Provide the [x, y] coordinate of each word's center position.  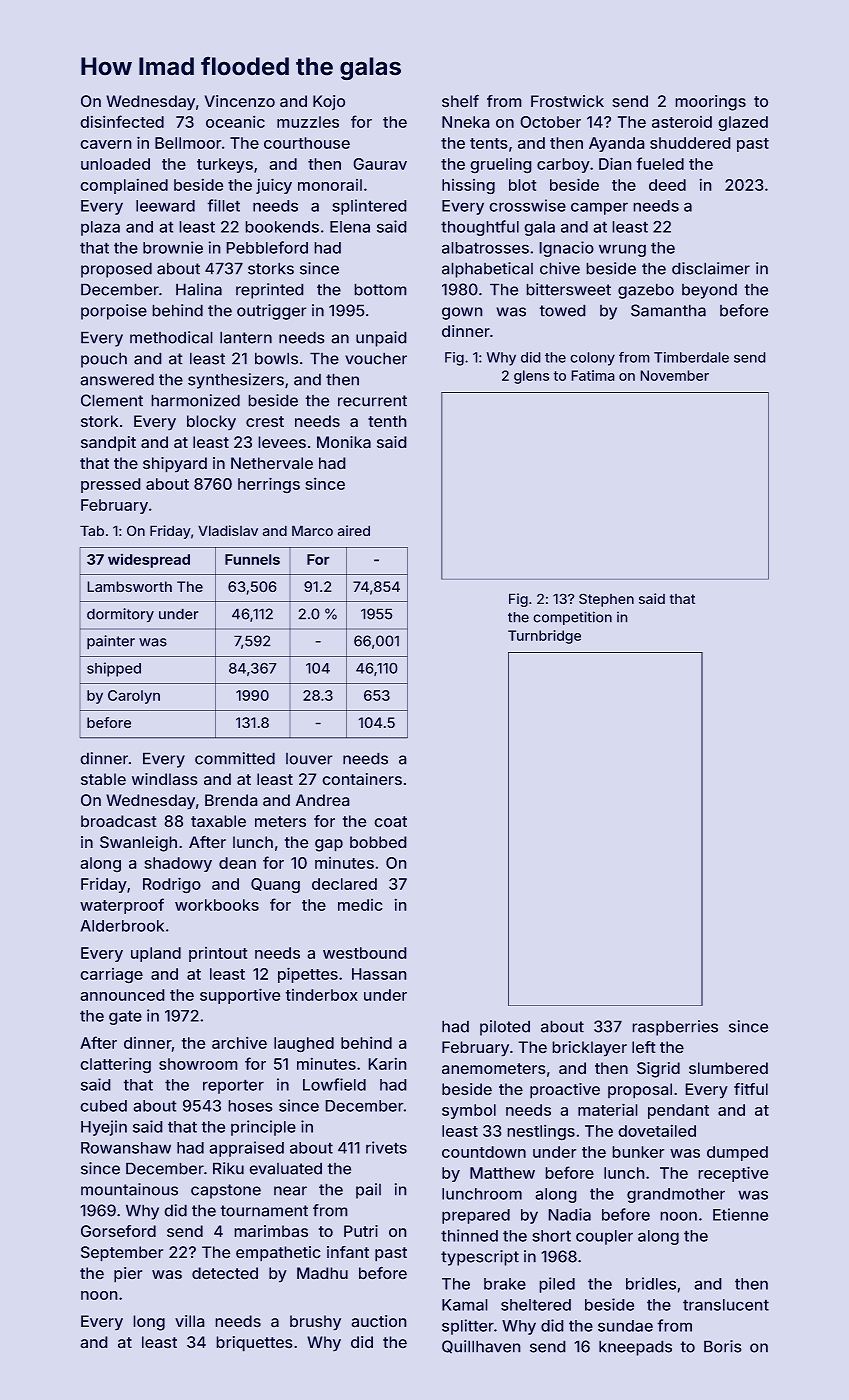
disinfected [122, 121]
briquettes [254, 1344]
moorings [710, 103]
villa [190, 1321]
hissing [468, 187]
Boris [723, 1346]
